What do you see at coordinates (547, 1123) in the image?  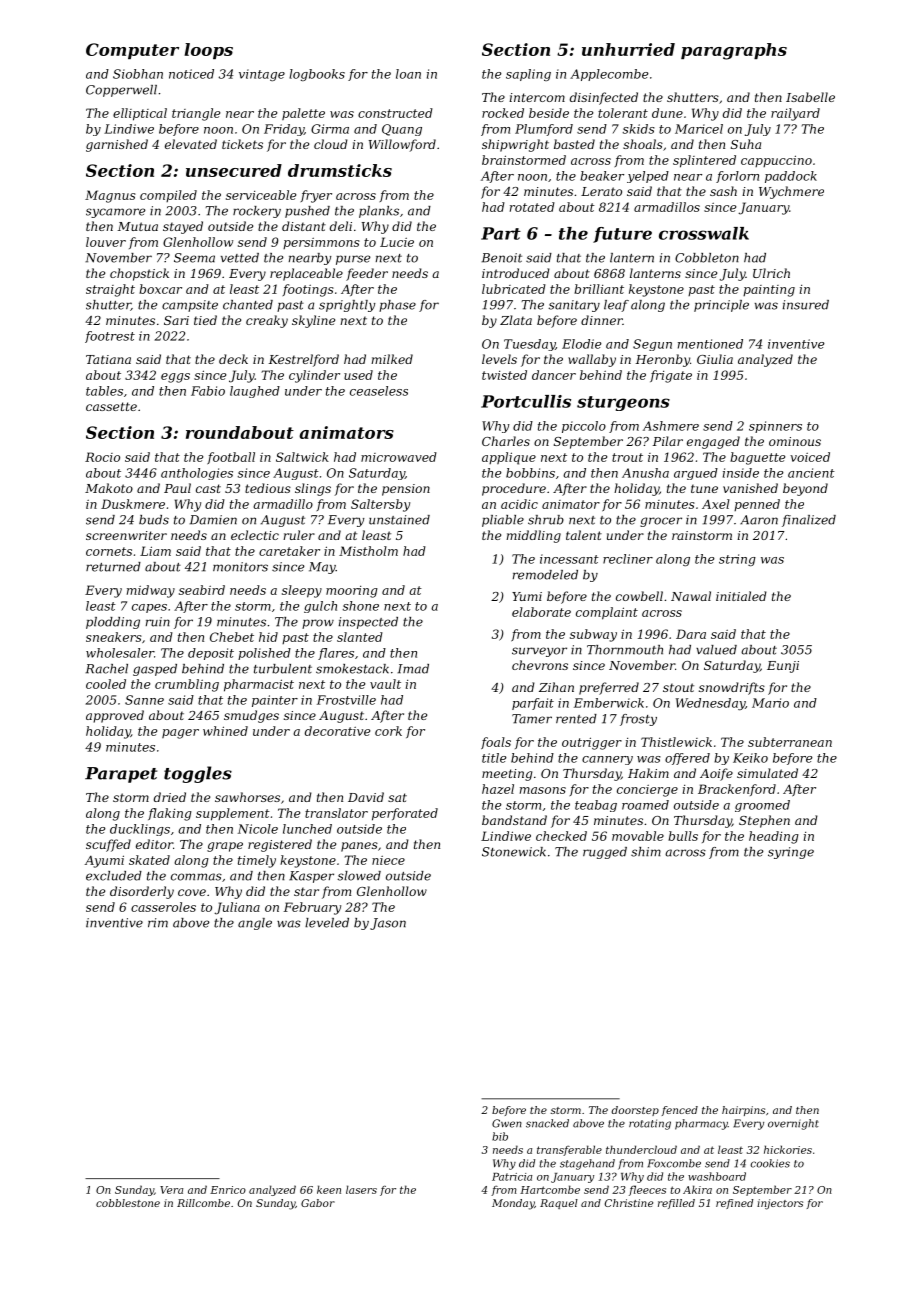 I see `snacked` at bounding box center [547, 1123].
